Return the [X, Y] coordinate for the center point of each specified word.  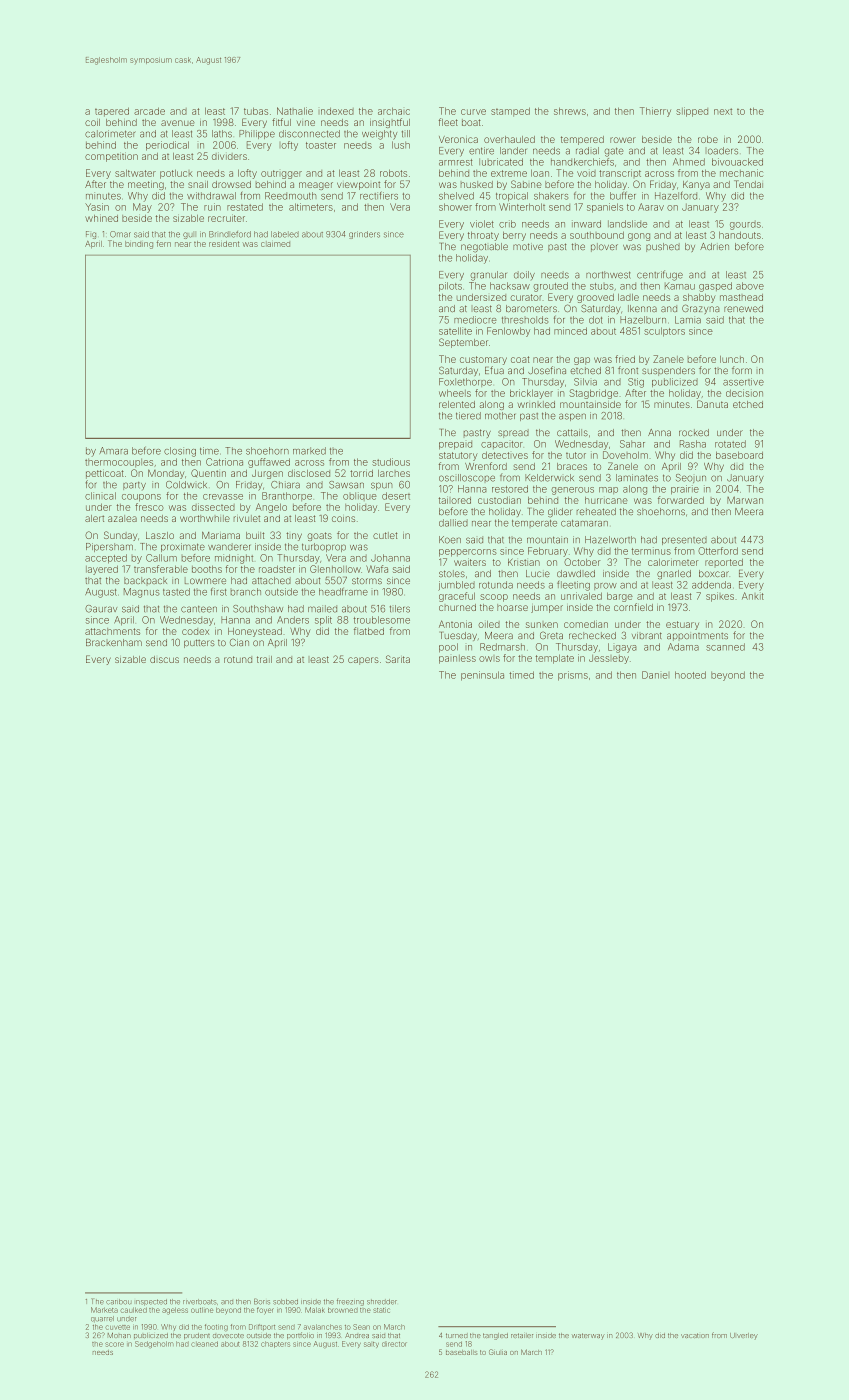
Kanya [696, 185]
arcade [149, 111]
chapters [275, 1344]
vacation [695, 1335]
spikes [720, 597]
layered [102, 570]
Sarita [398, 659]
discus [164, 659]
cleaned [204, 1344]
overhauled [509, 139]
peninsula [482, 676]
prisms [573, 676]
